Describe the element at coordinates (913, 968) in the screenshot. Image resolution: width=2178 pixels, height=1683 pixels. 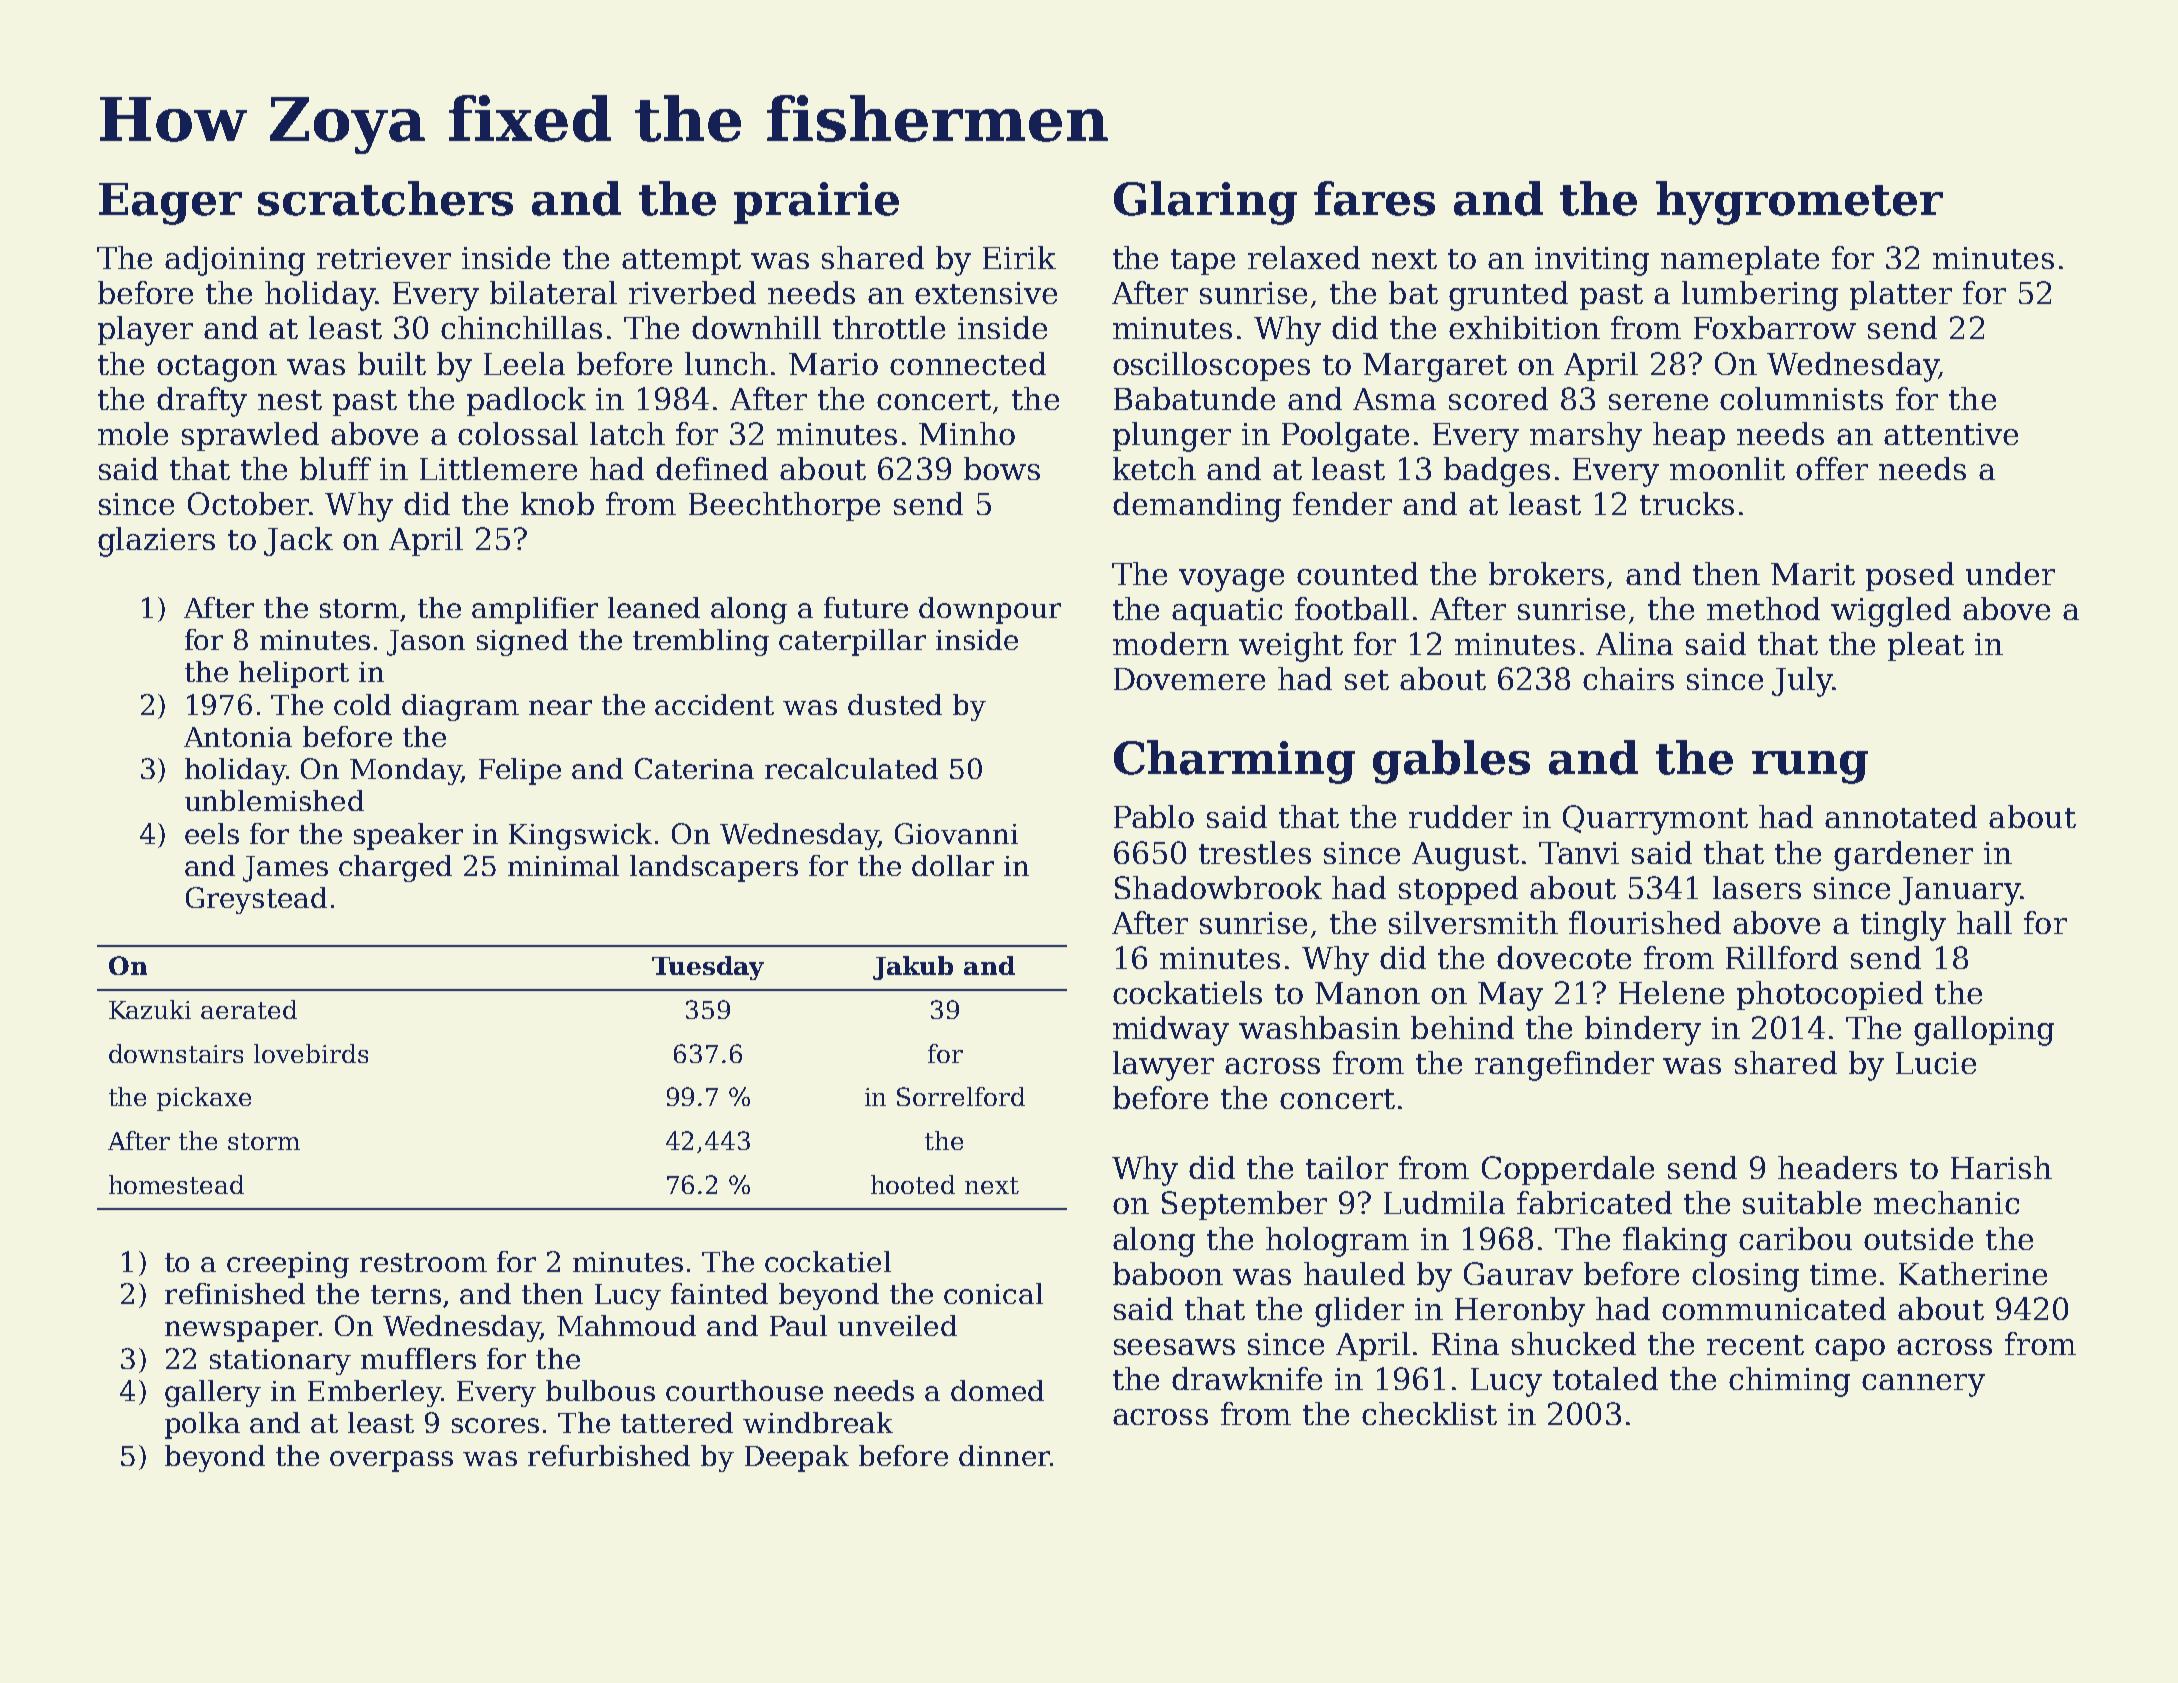
I see `Jakub` at that location.
